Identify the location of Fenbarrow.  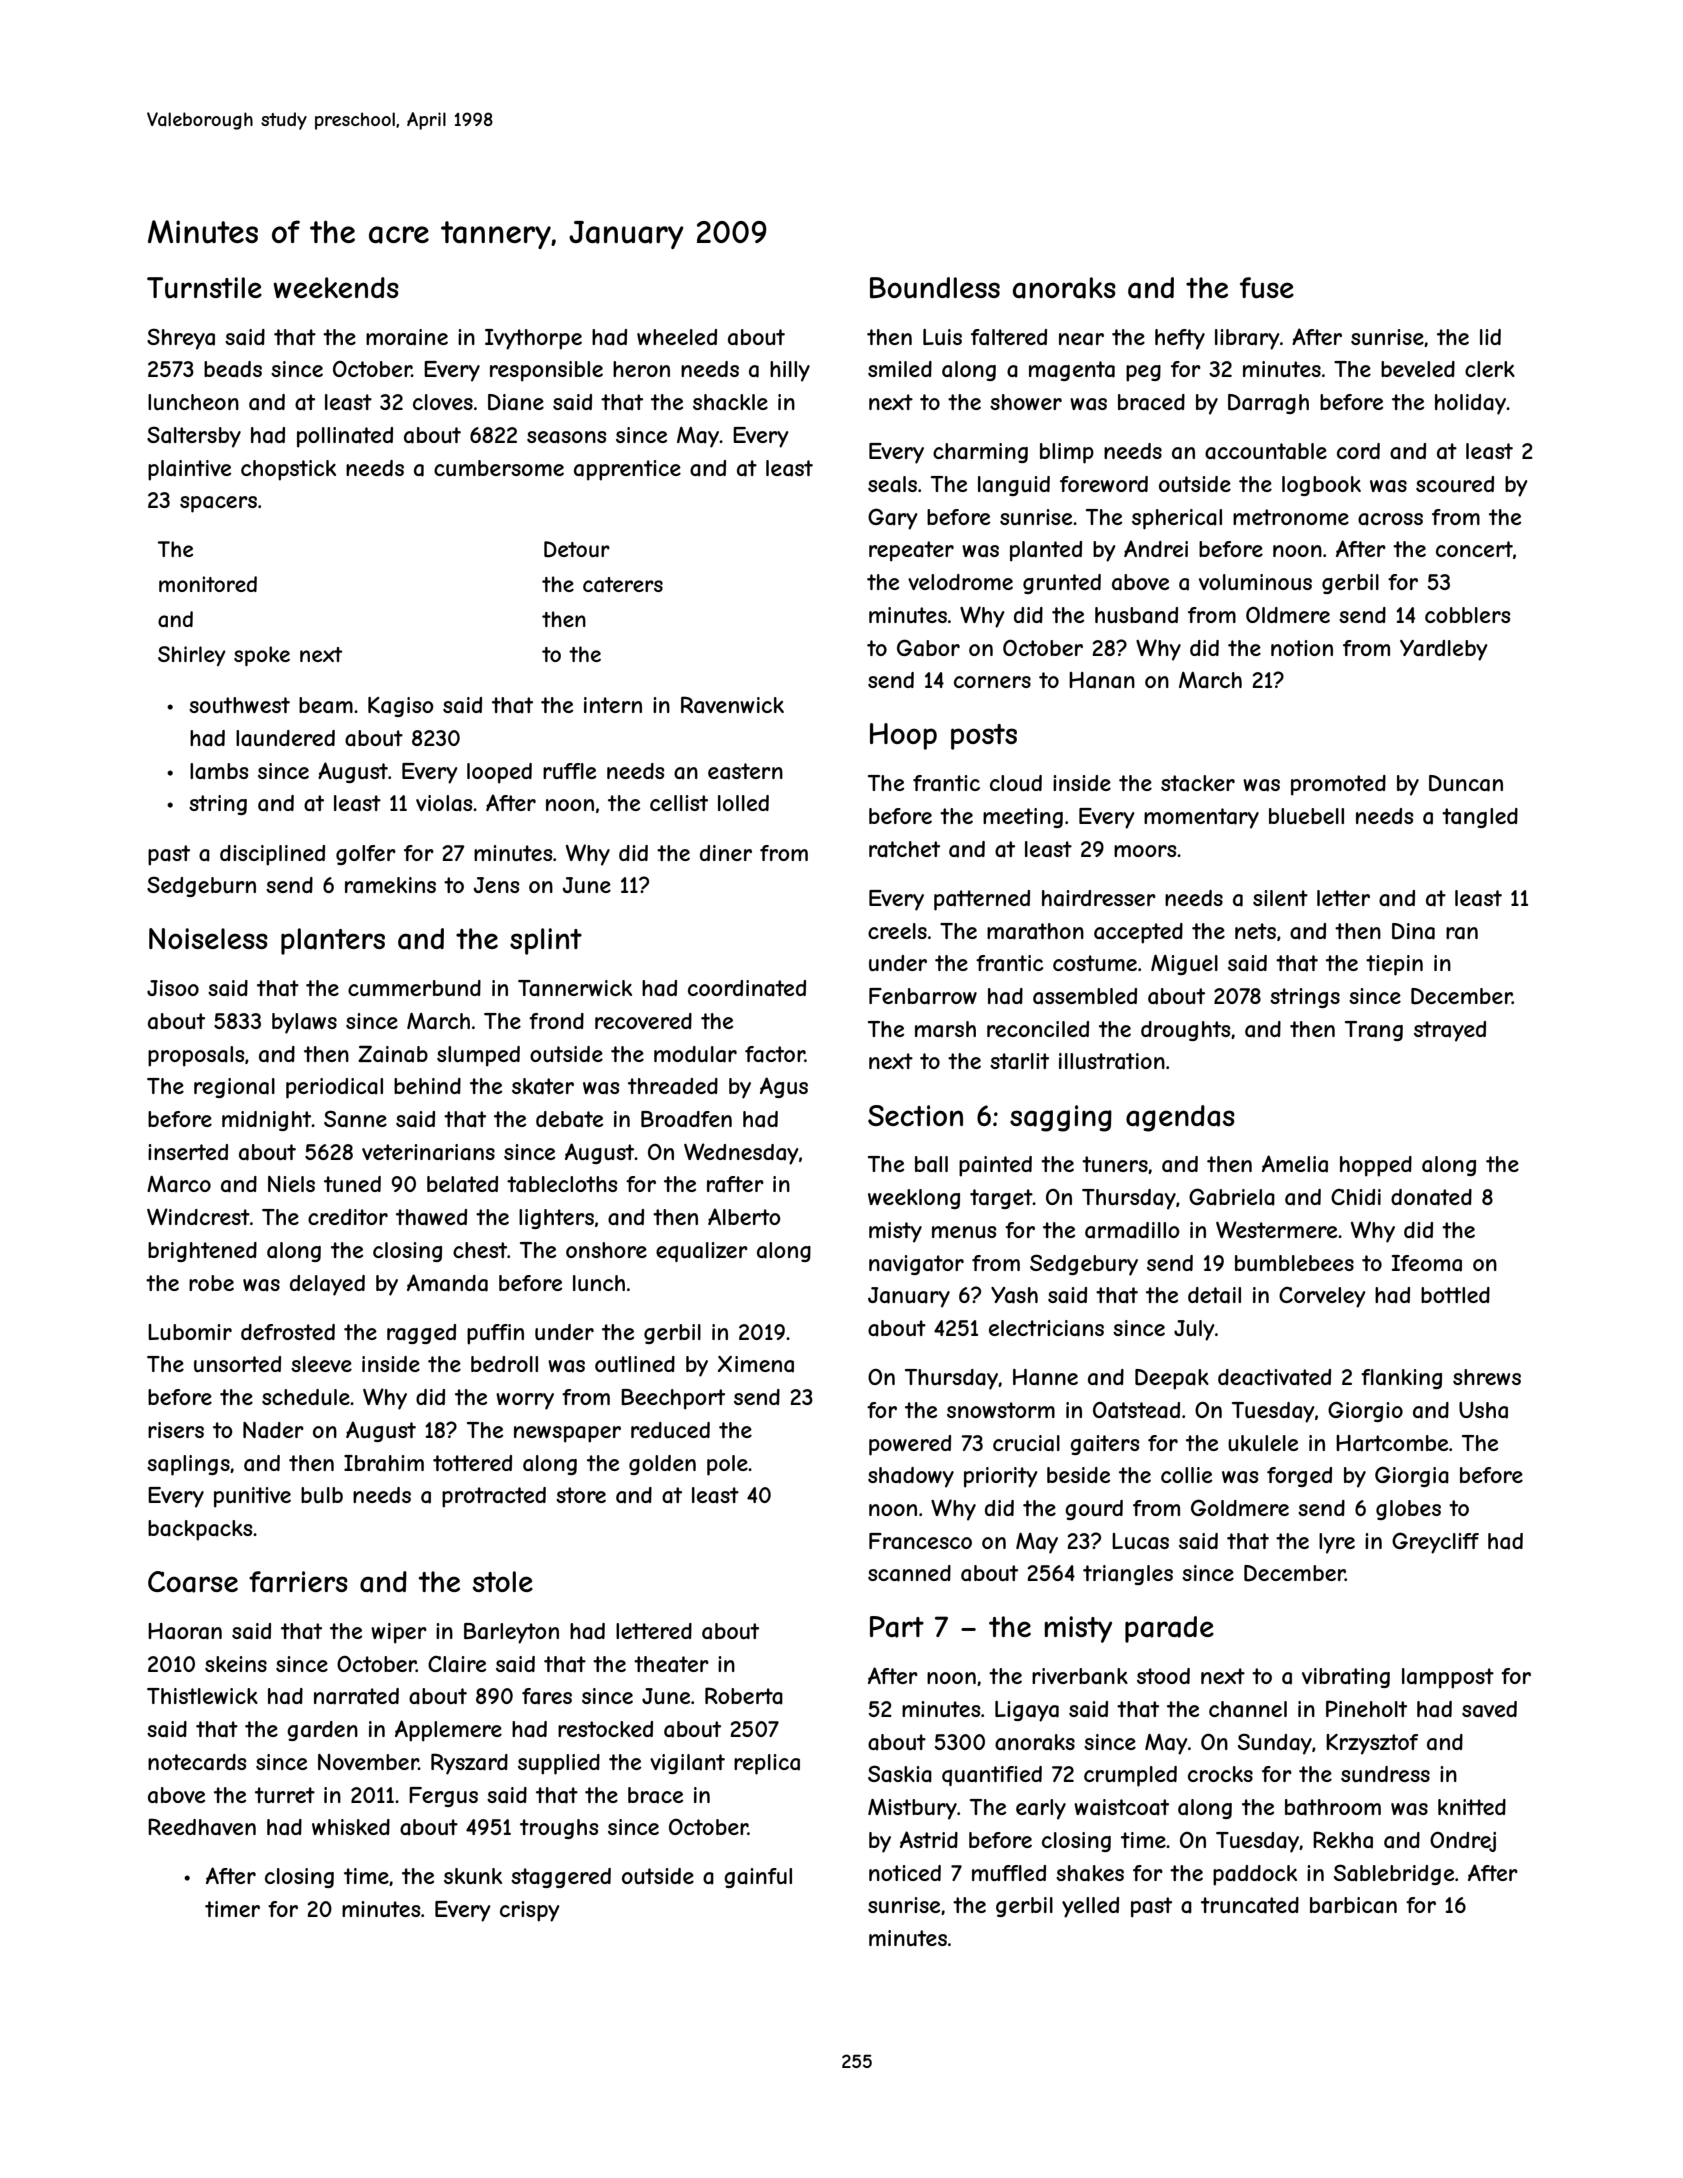
(923, 996).
